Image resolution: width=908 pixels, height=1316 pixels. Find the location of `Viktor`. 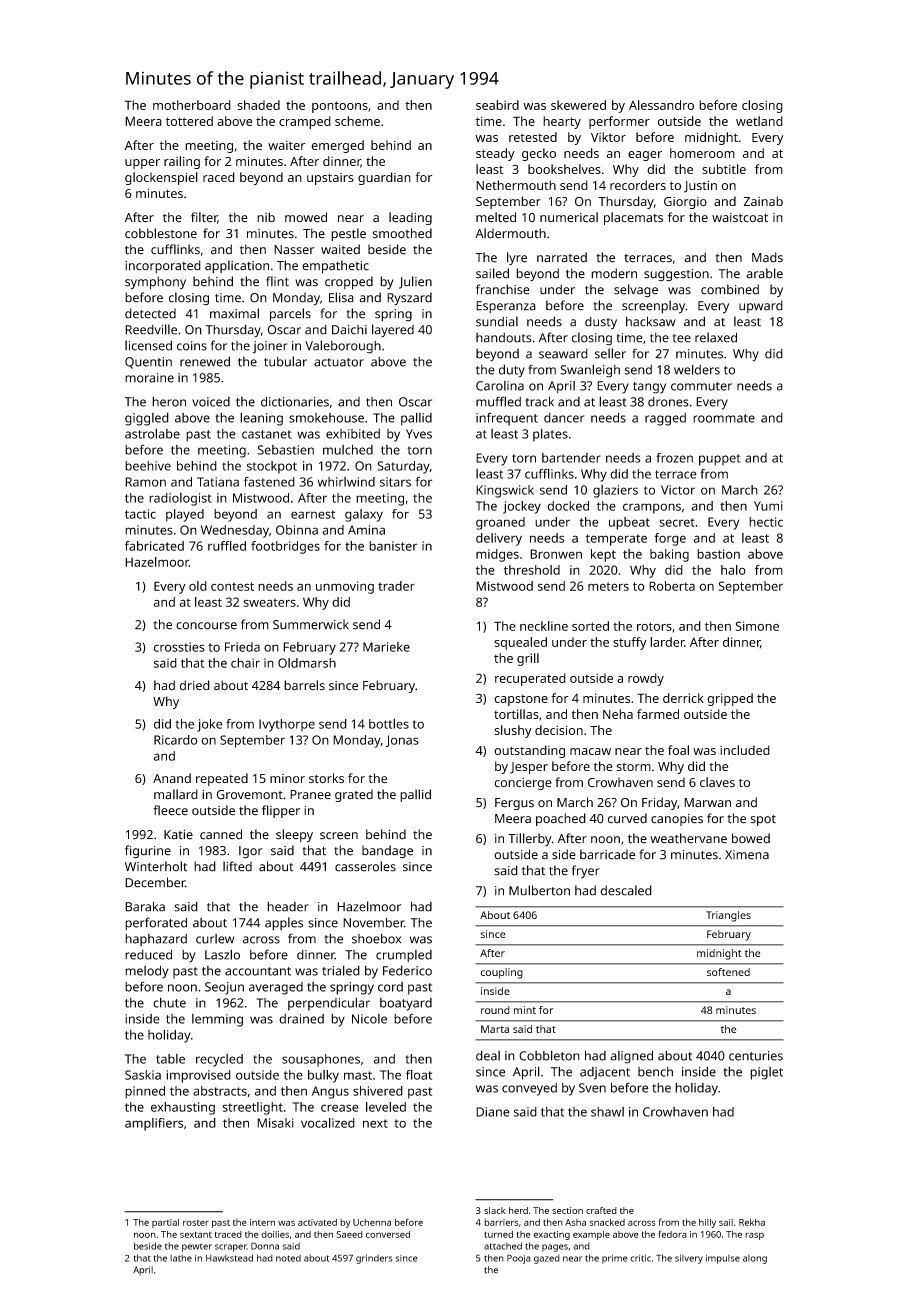

Viktor is located at coordinates (608, 137).
